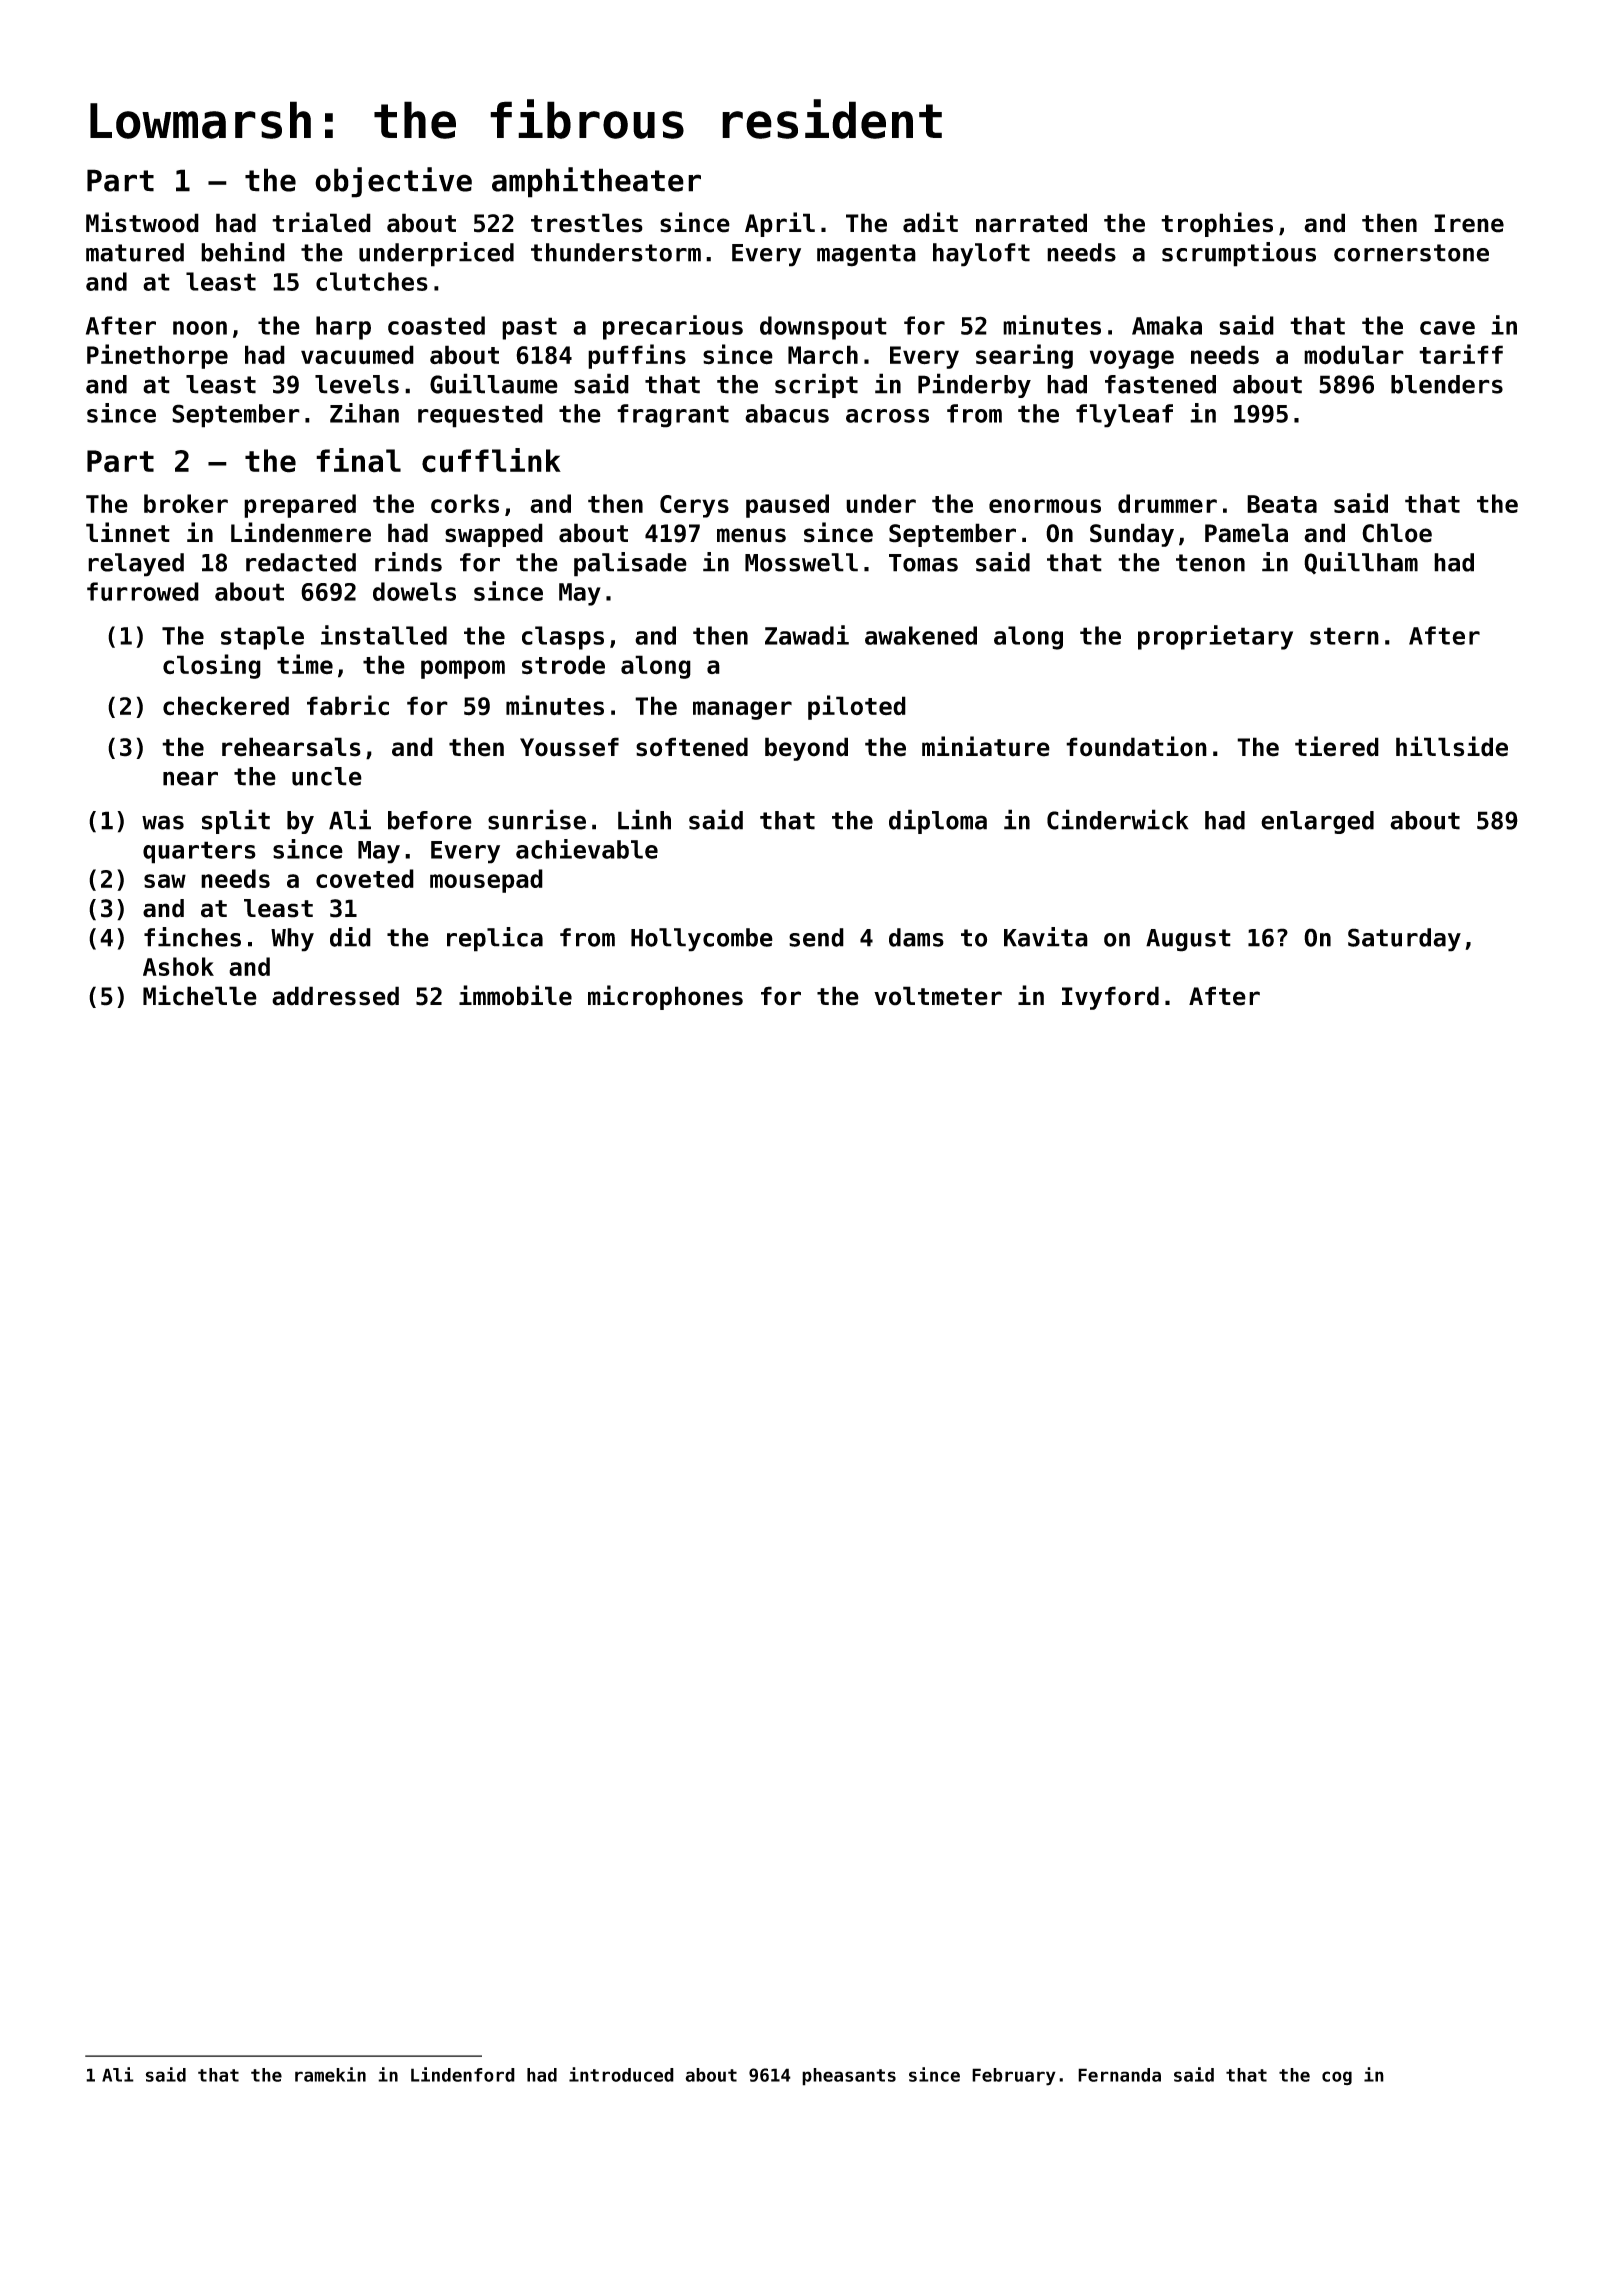 Image resolution: width=1620 pixels, height=2292 pixels. I want to click on enormous, so click(1045, 506).
